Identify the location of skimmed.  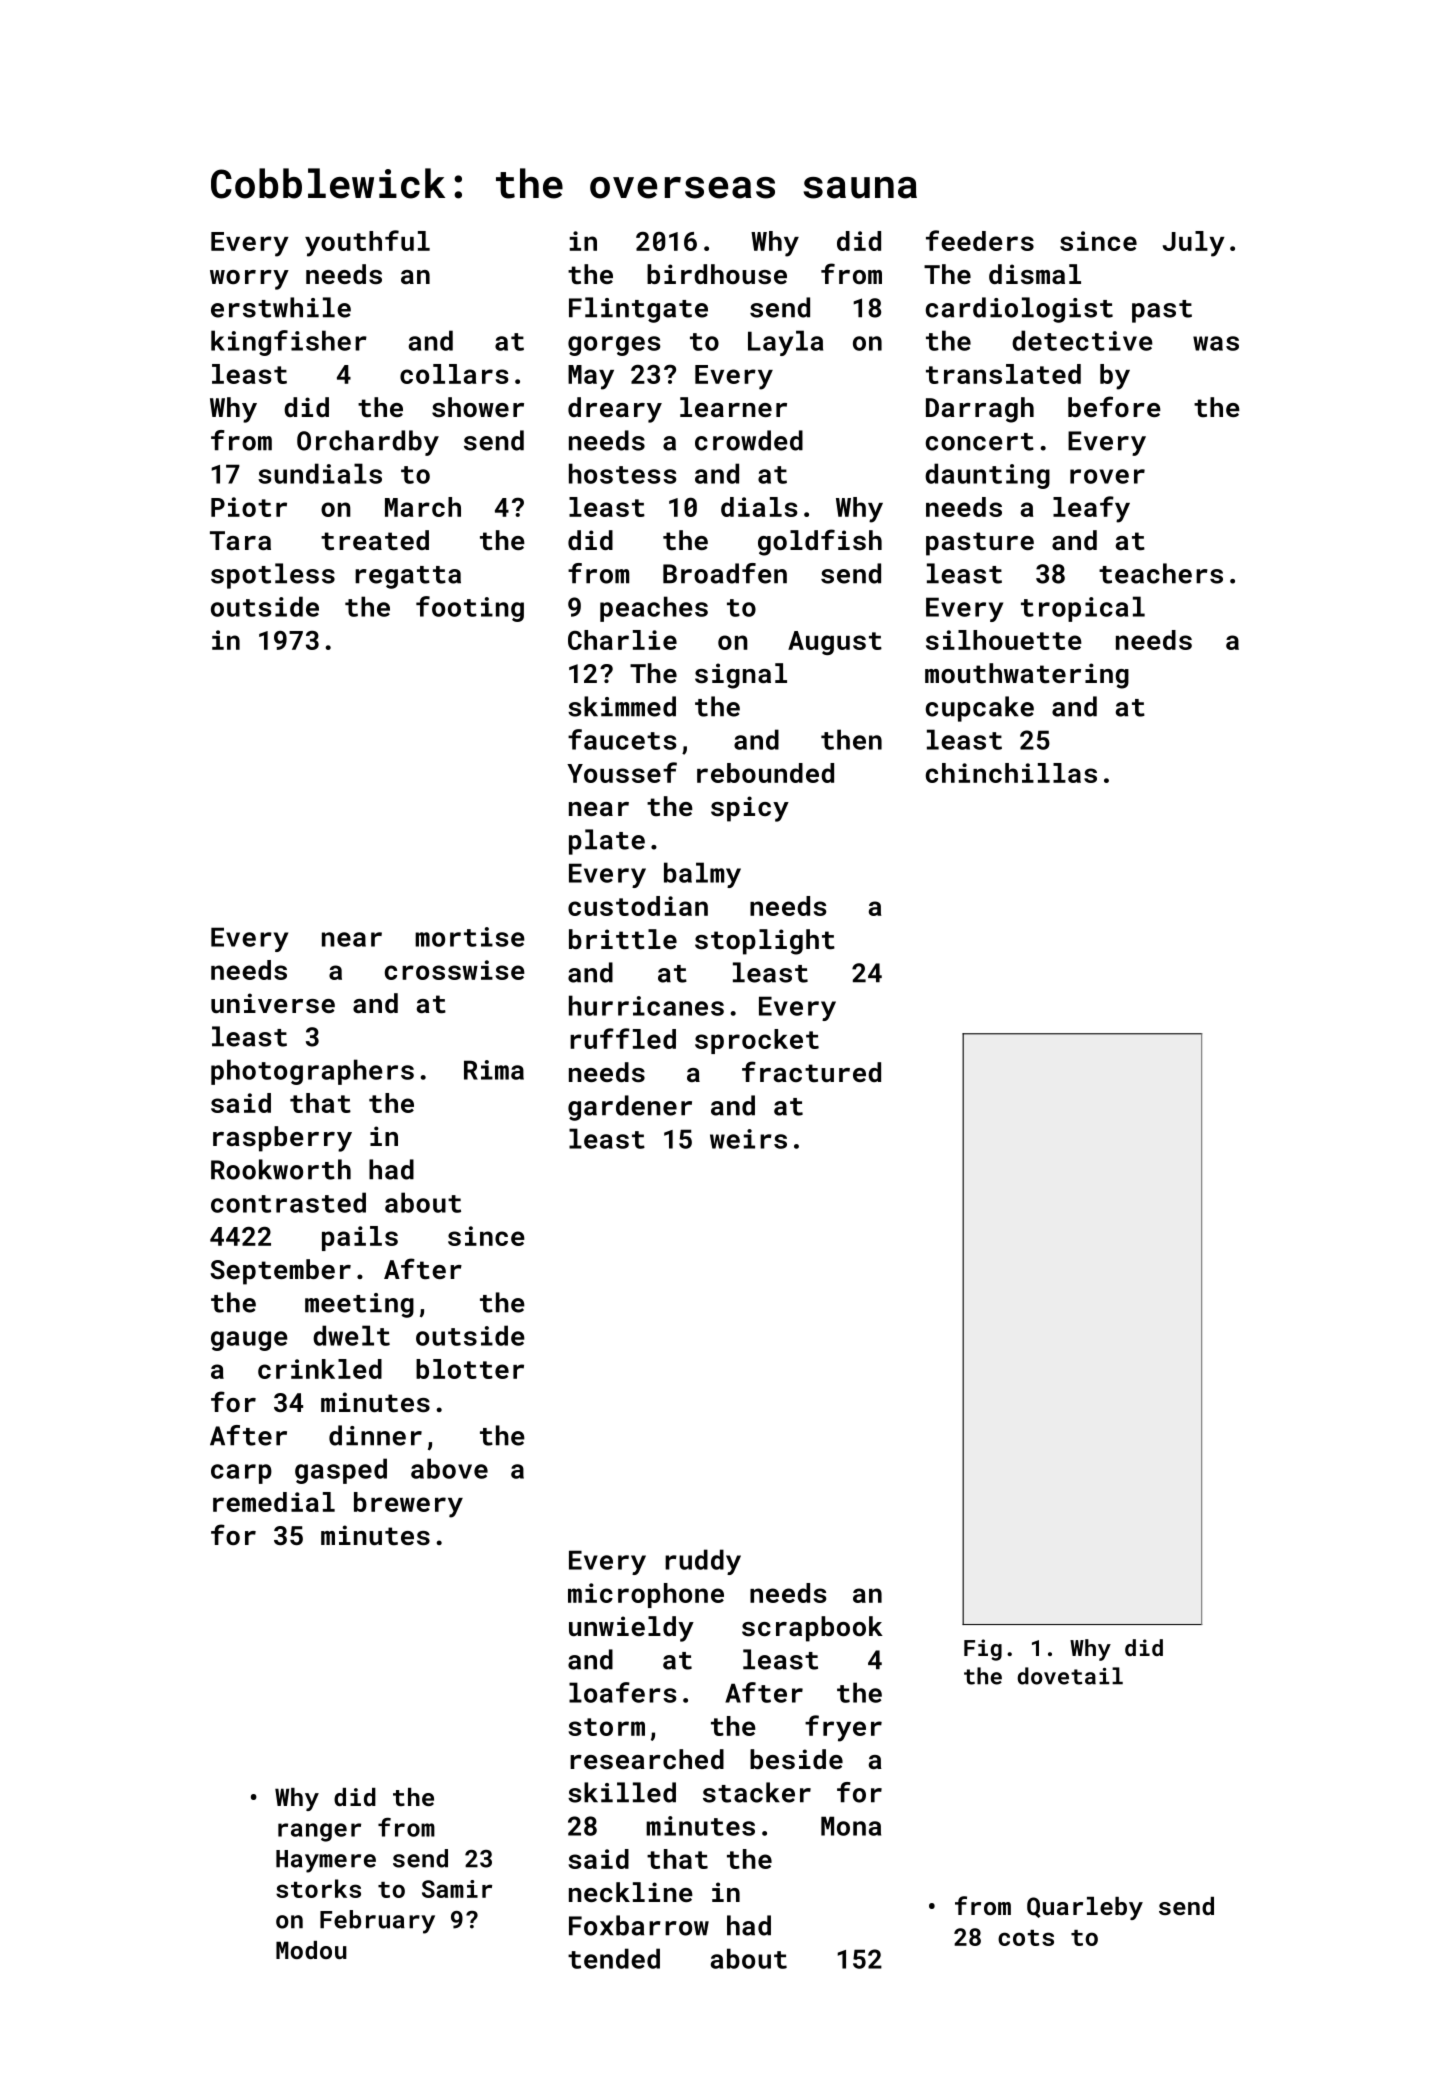
(622, 706).
